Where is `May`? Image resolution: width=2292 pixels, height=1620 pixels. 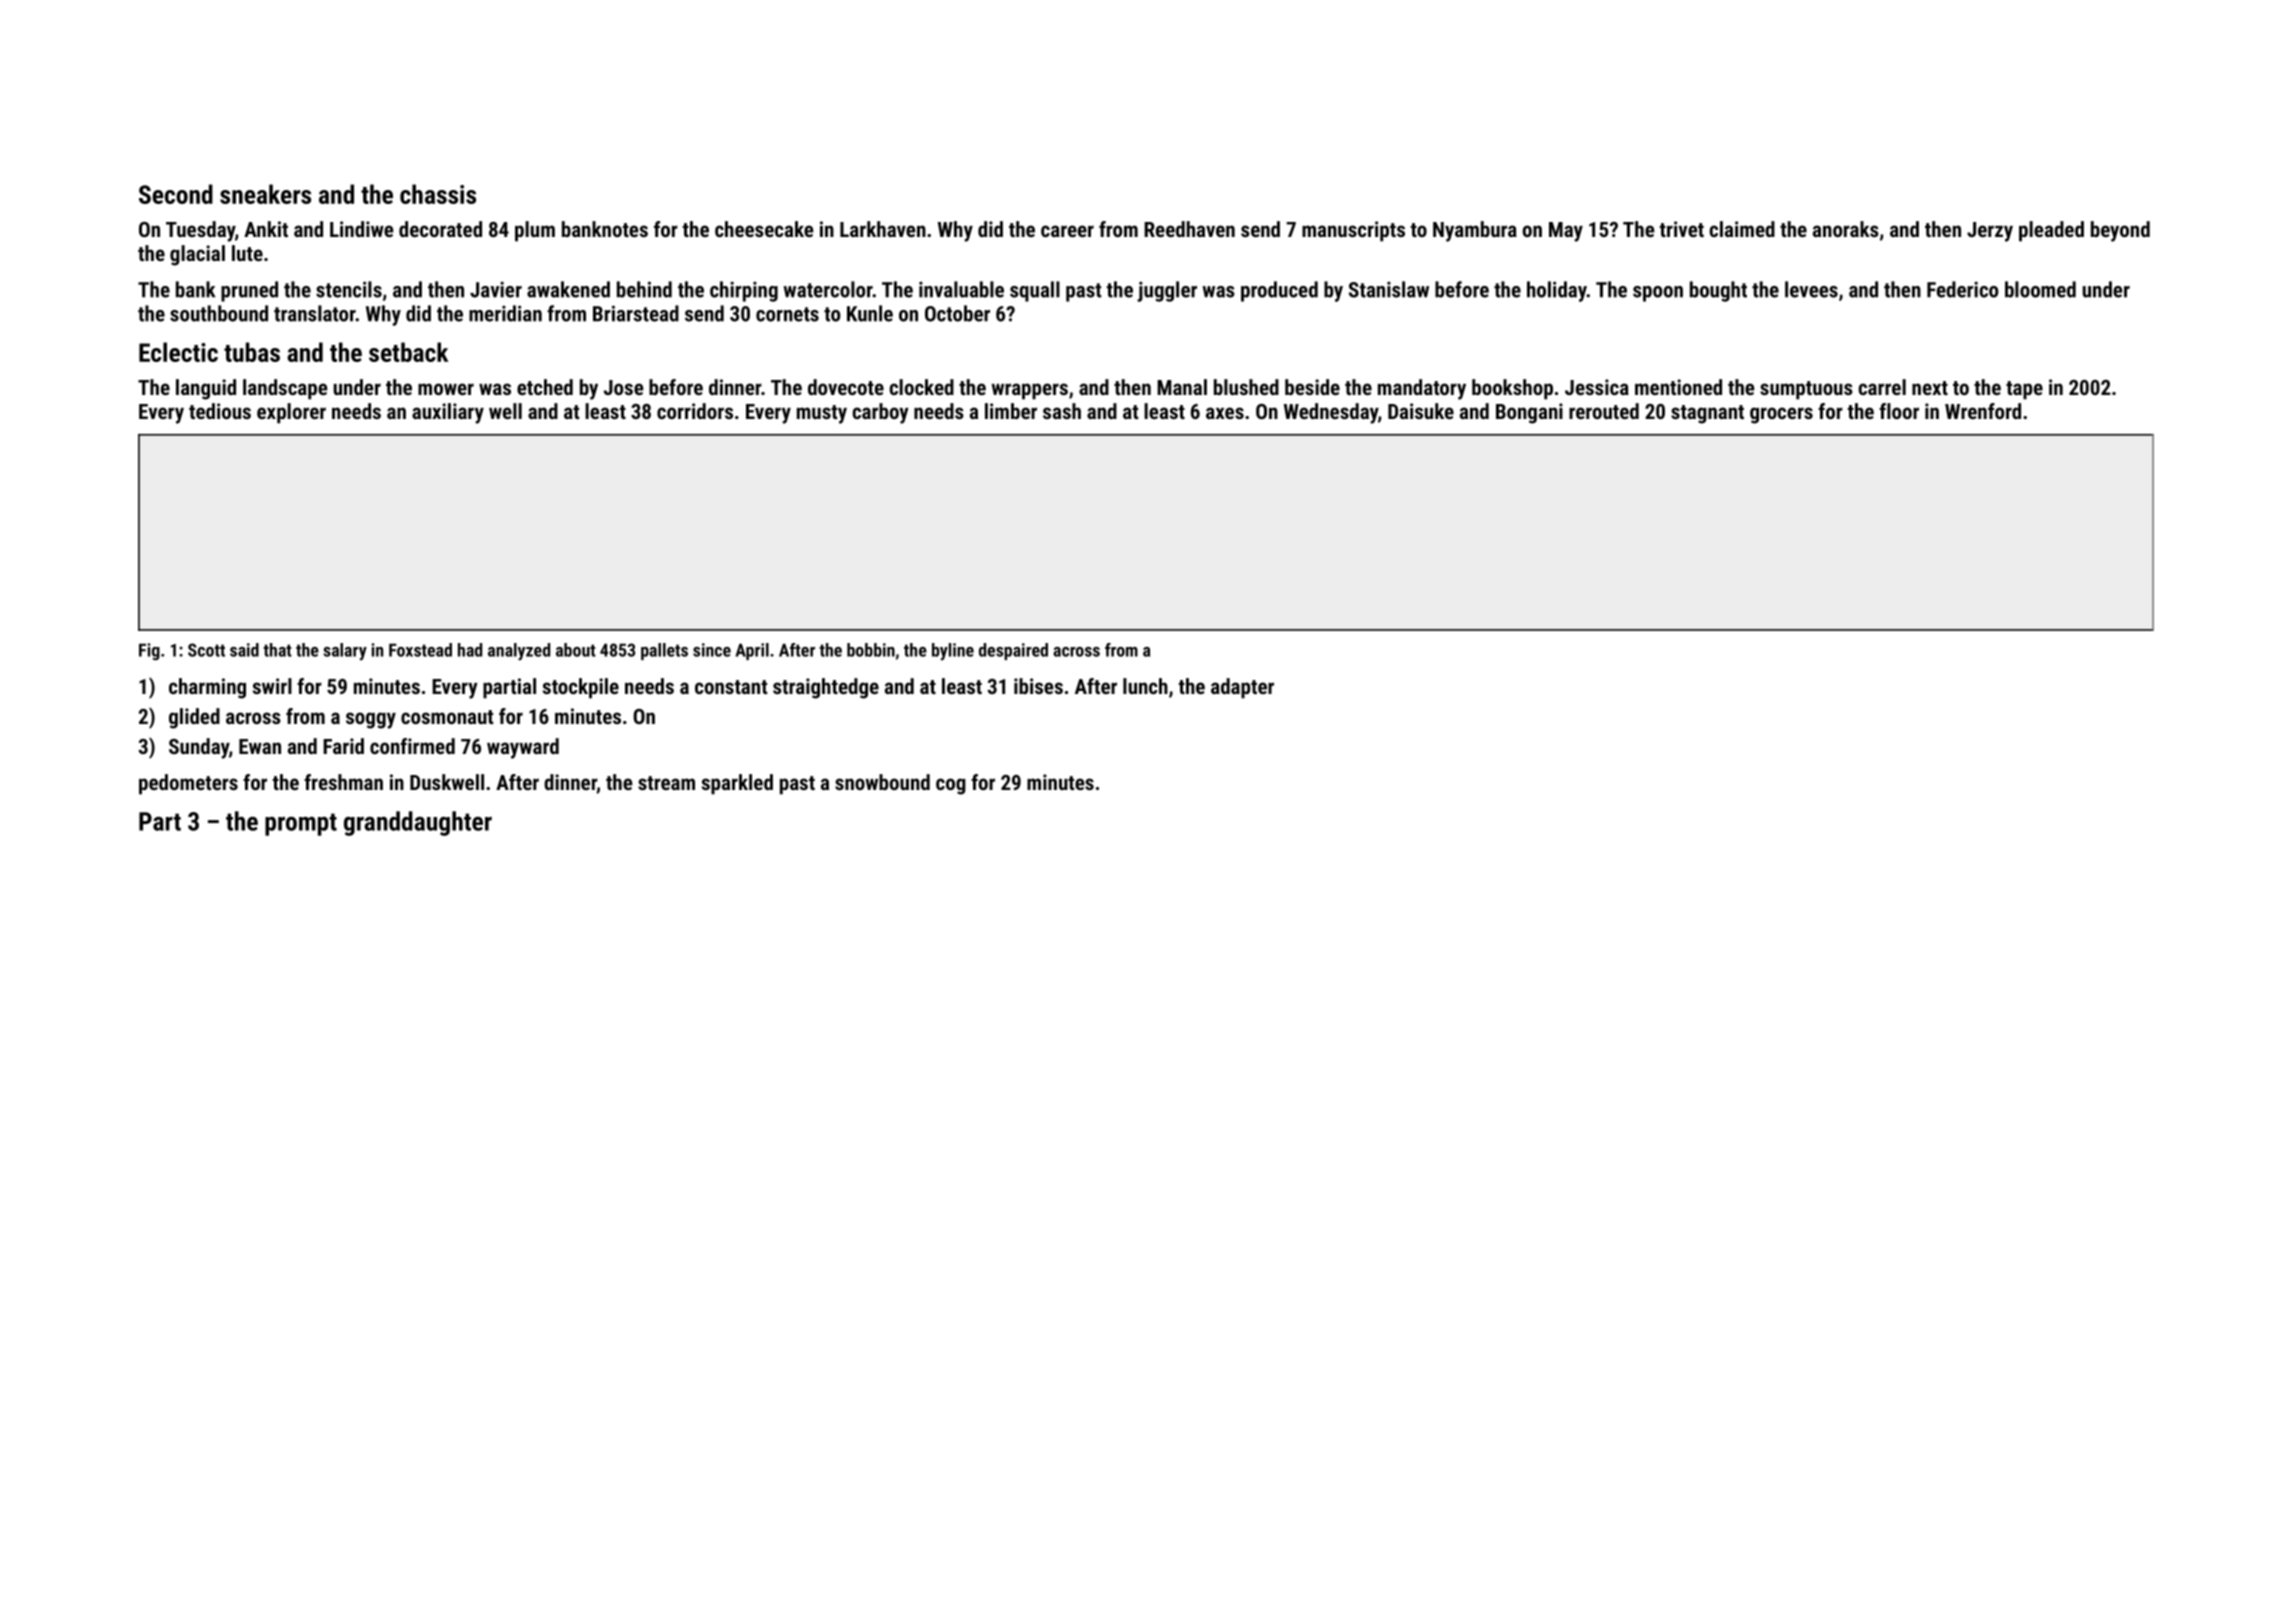
May is located at coordinates (1566, 232).
